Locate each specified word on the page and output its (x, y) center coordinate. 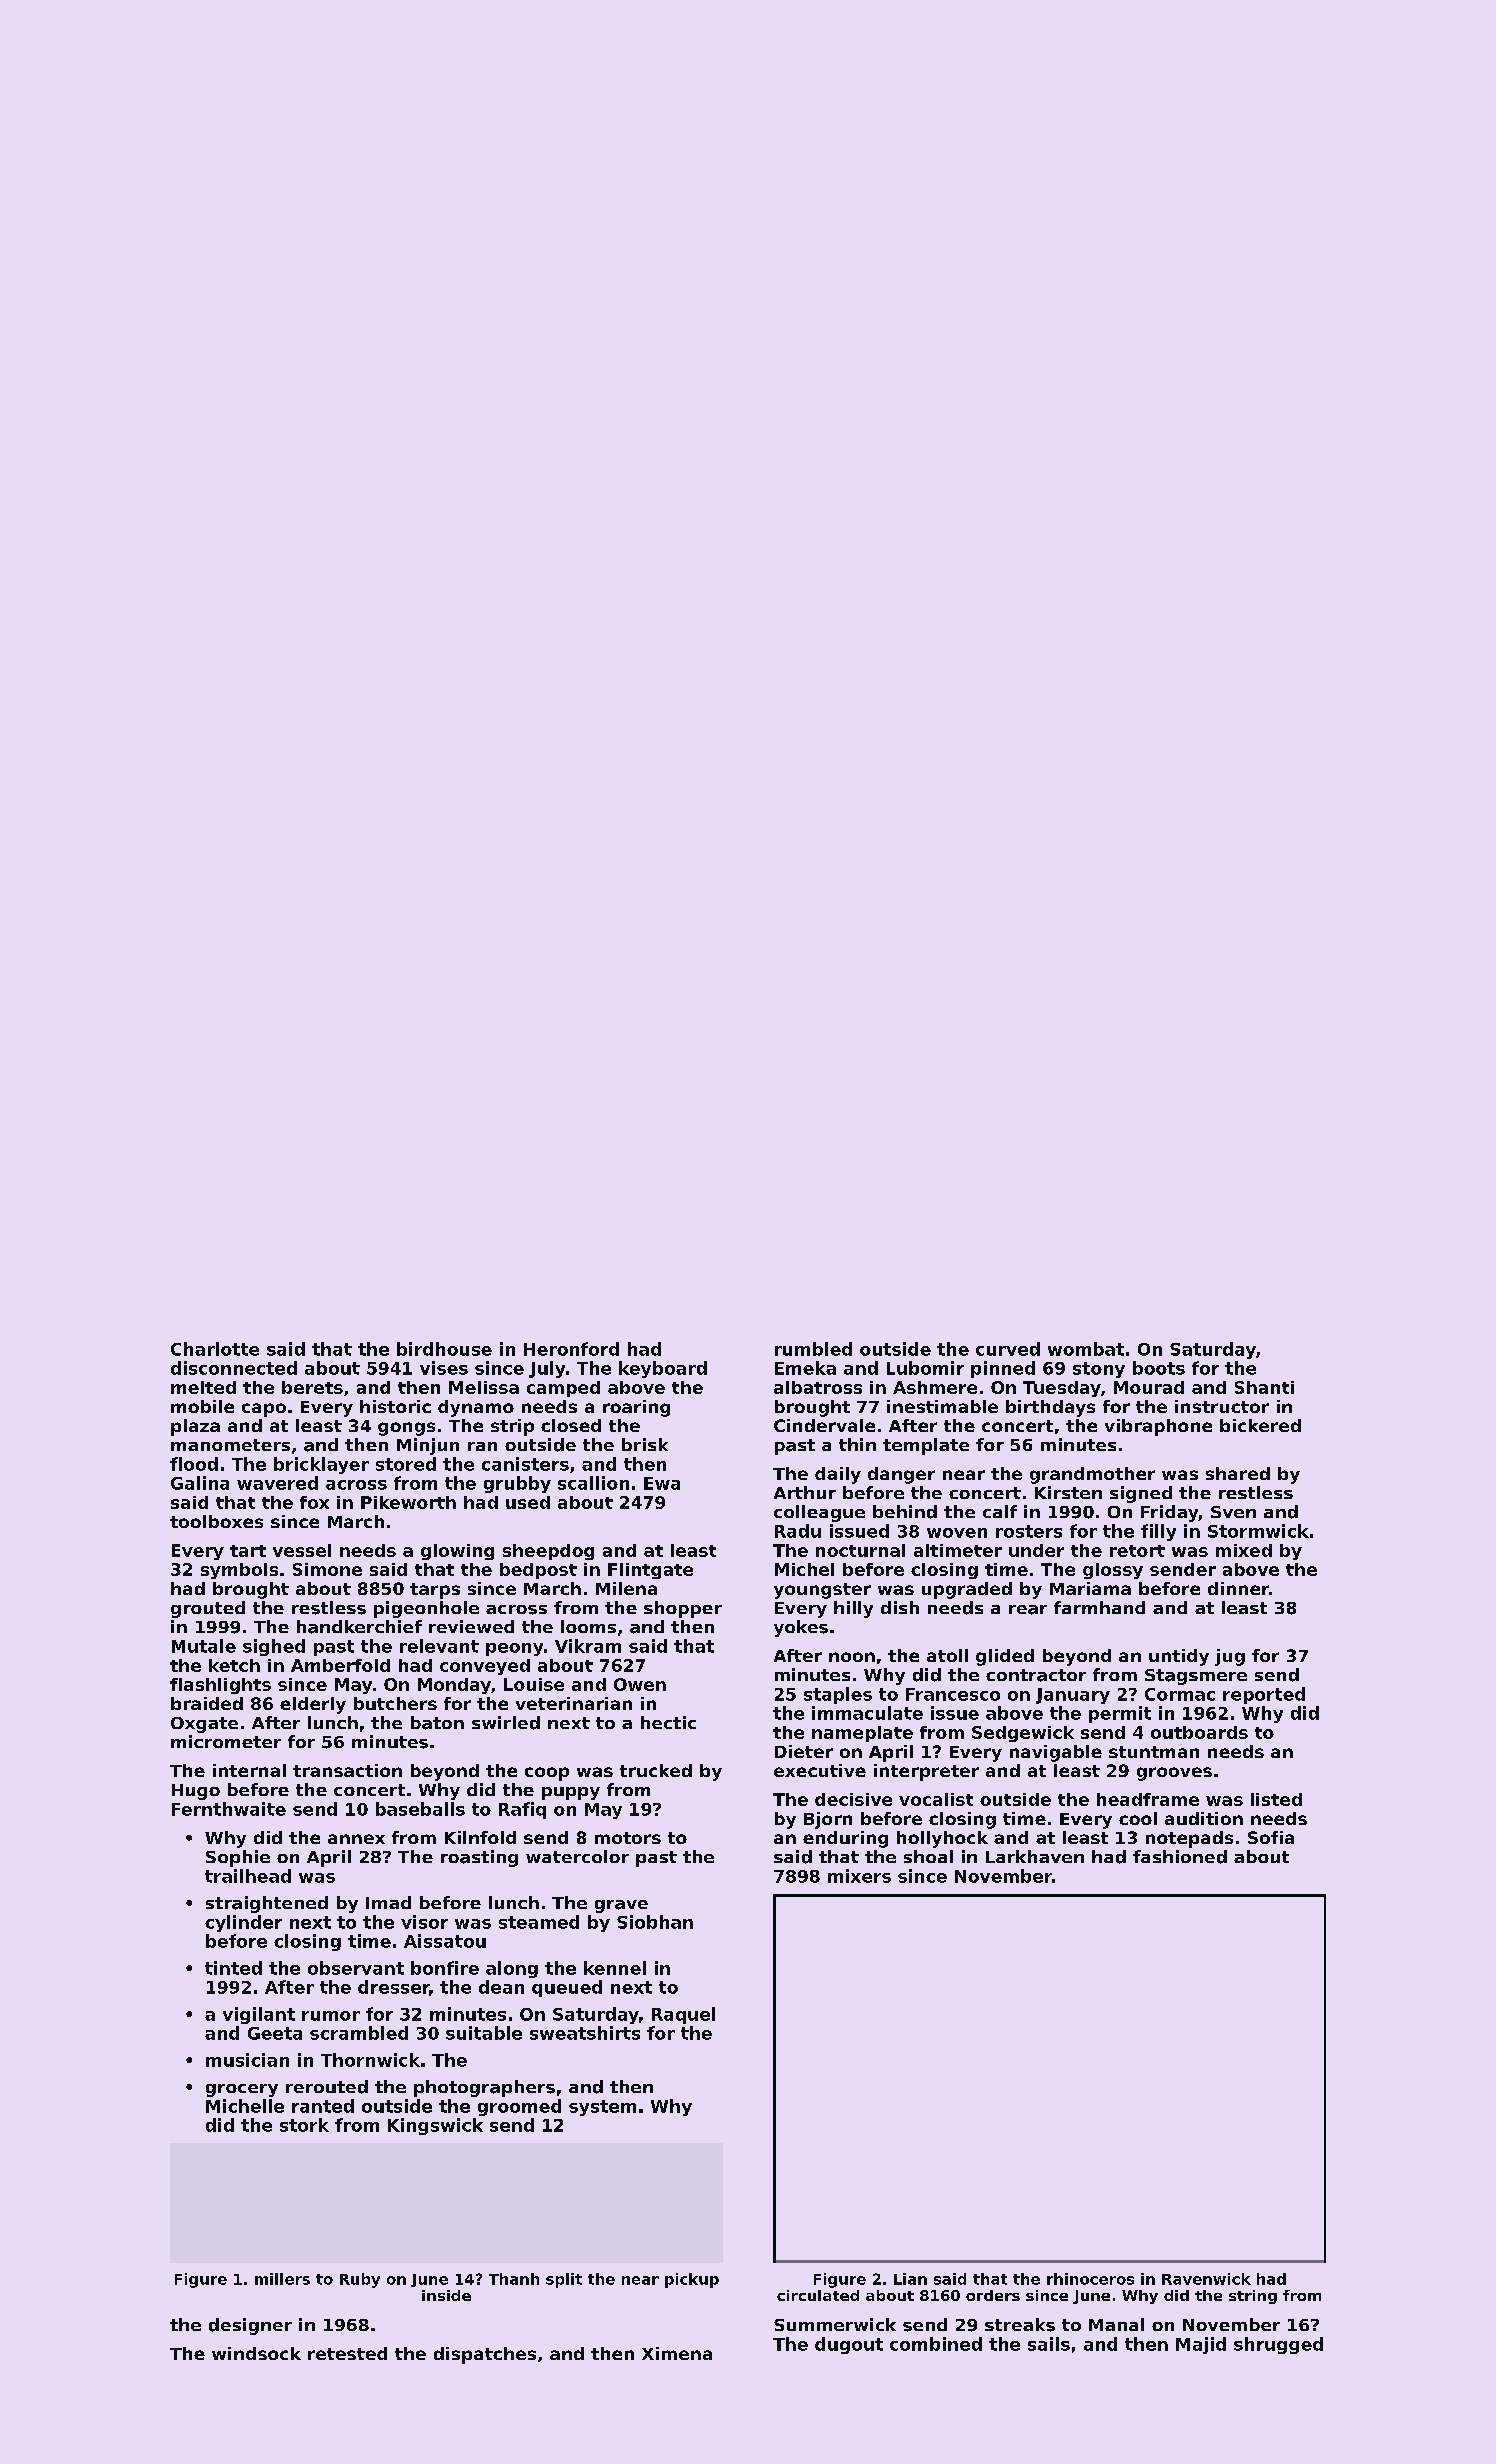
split (564, 2280)
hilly (853, 1609)
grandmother (1092, 1475)
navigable (1056, 1753)
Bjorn (828, 1820)
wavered (277, 1483)
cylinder (243, 1923)
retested (347, 2353)
